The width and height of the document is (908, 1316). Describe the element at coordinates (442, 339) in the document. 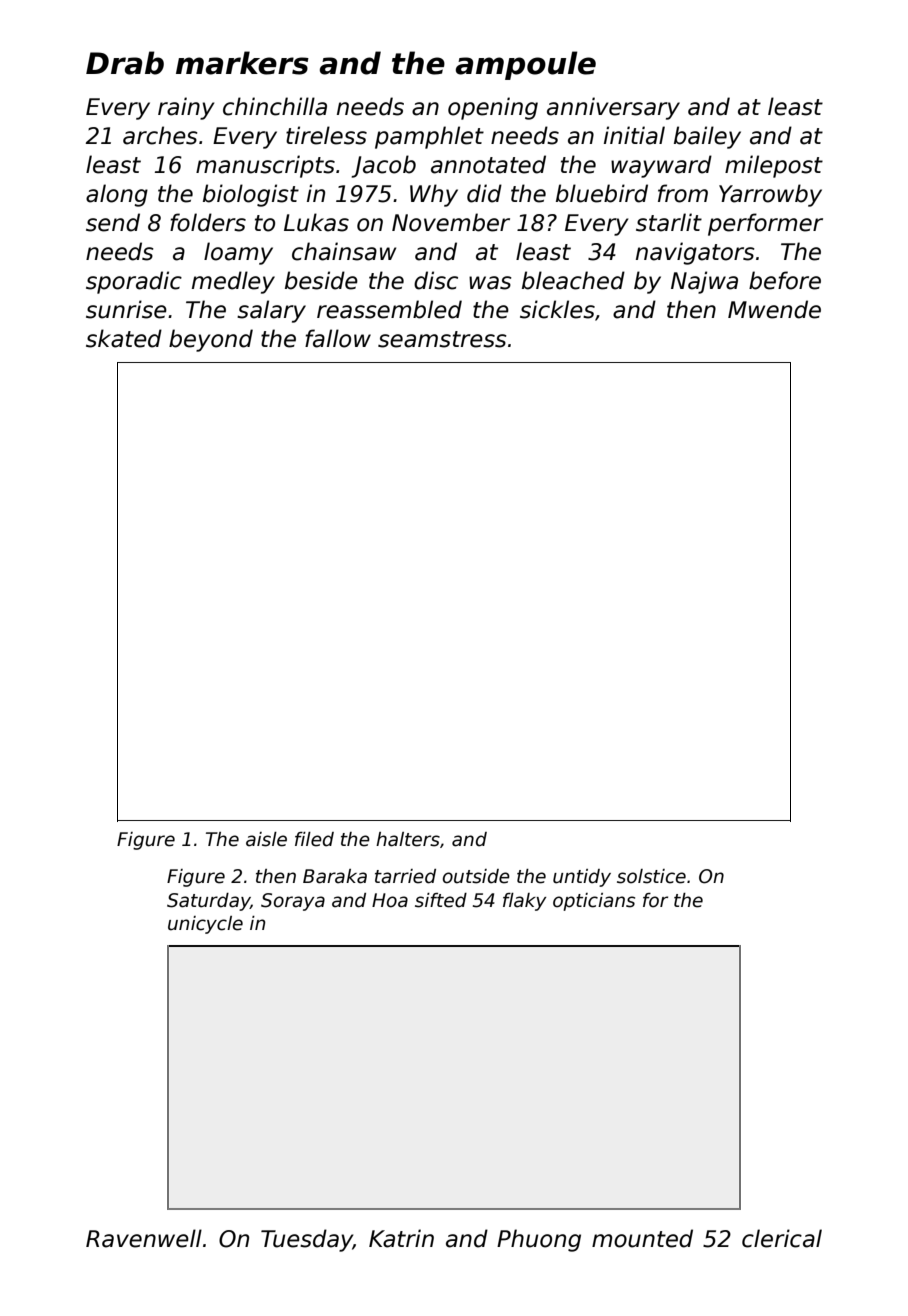

I see `seamstress` at that location.
